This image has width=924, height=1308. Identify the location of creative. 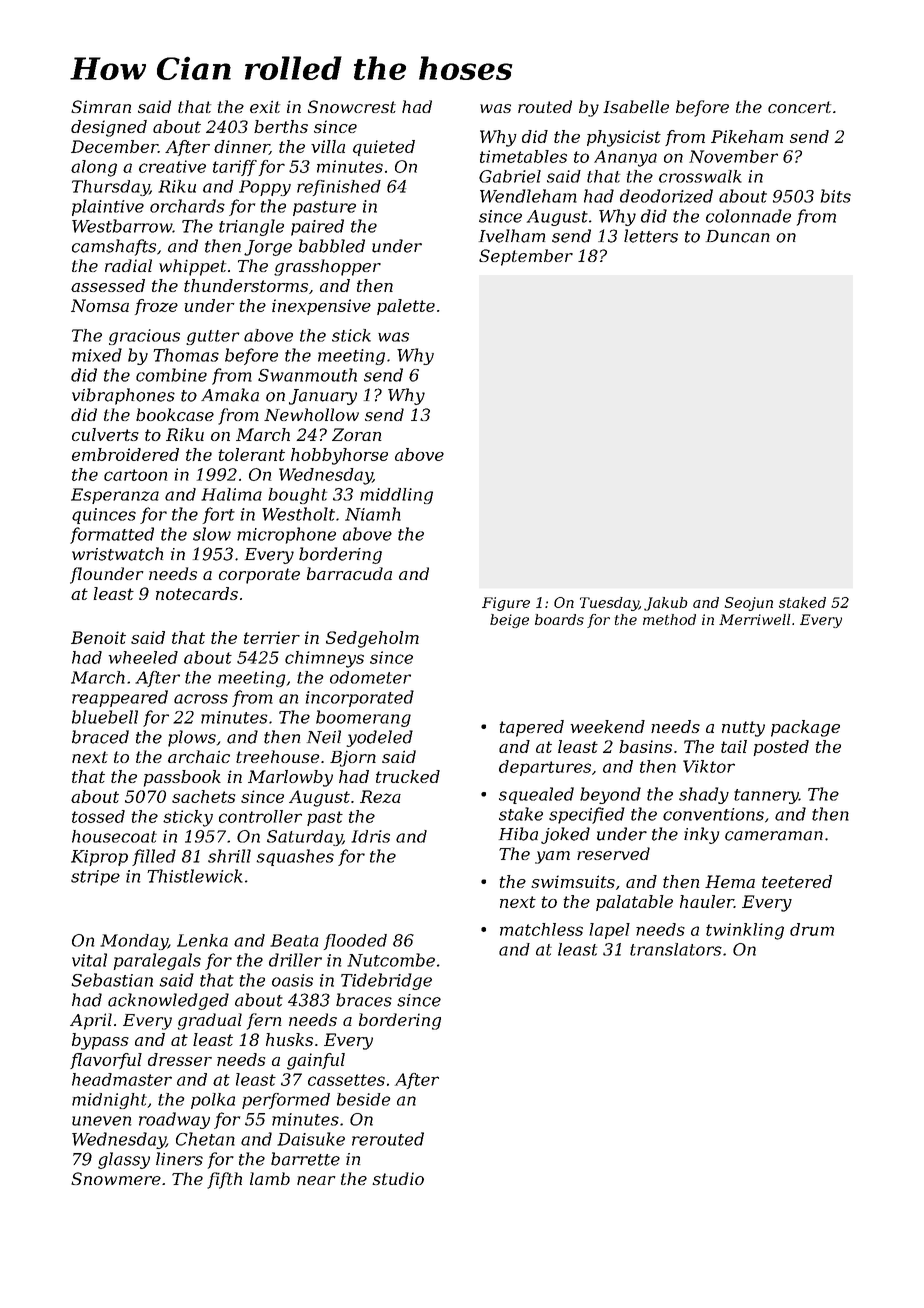
(172, 166).
